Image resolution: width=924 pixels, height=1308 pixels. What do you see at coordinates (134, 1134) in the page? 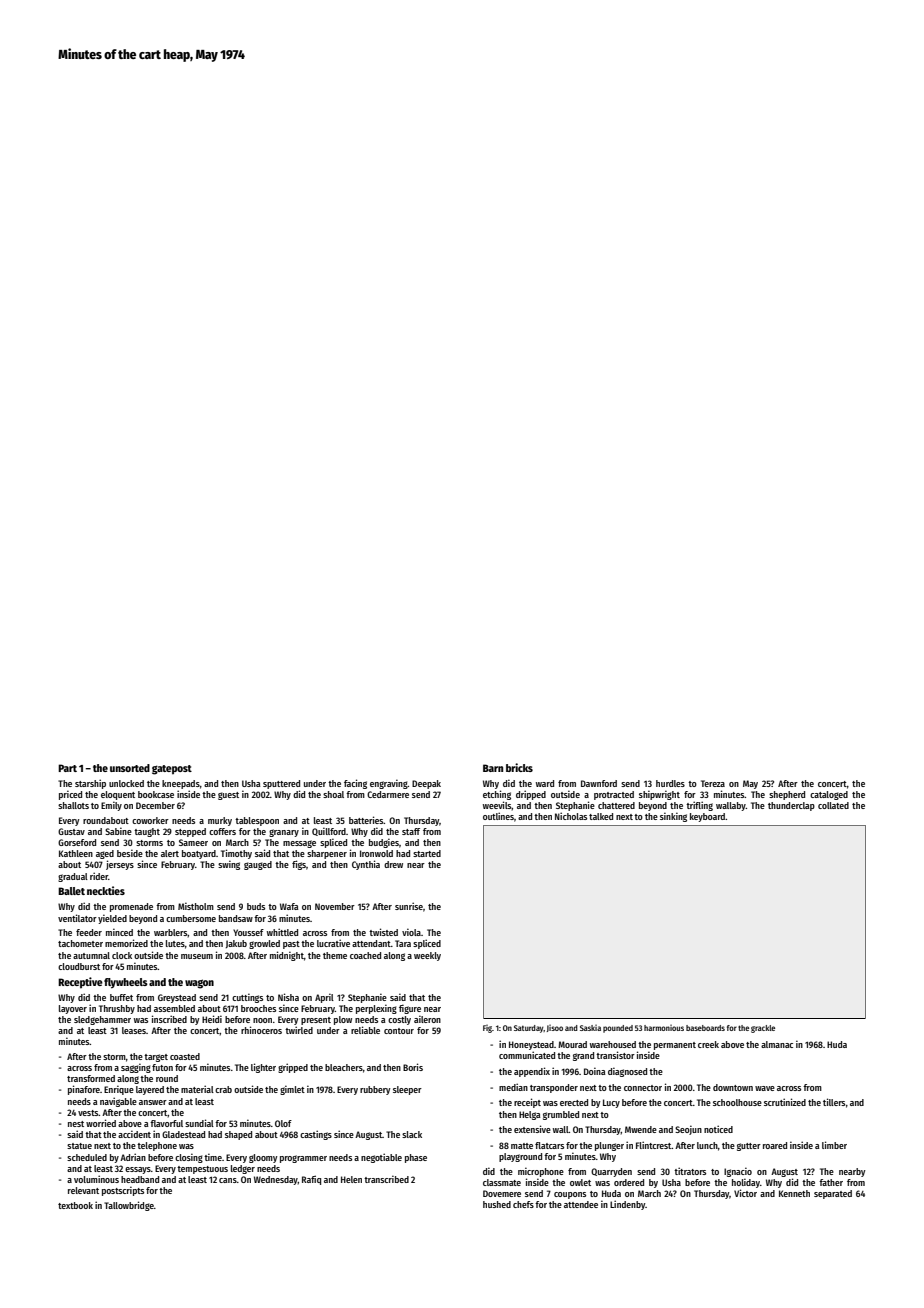
I see `accident` at bounding box center [134, 1134].
